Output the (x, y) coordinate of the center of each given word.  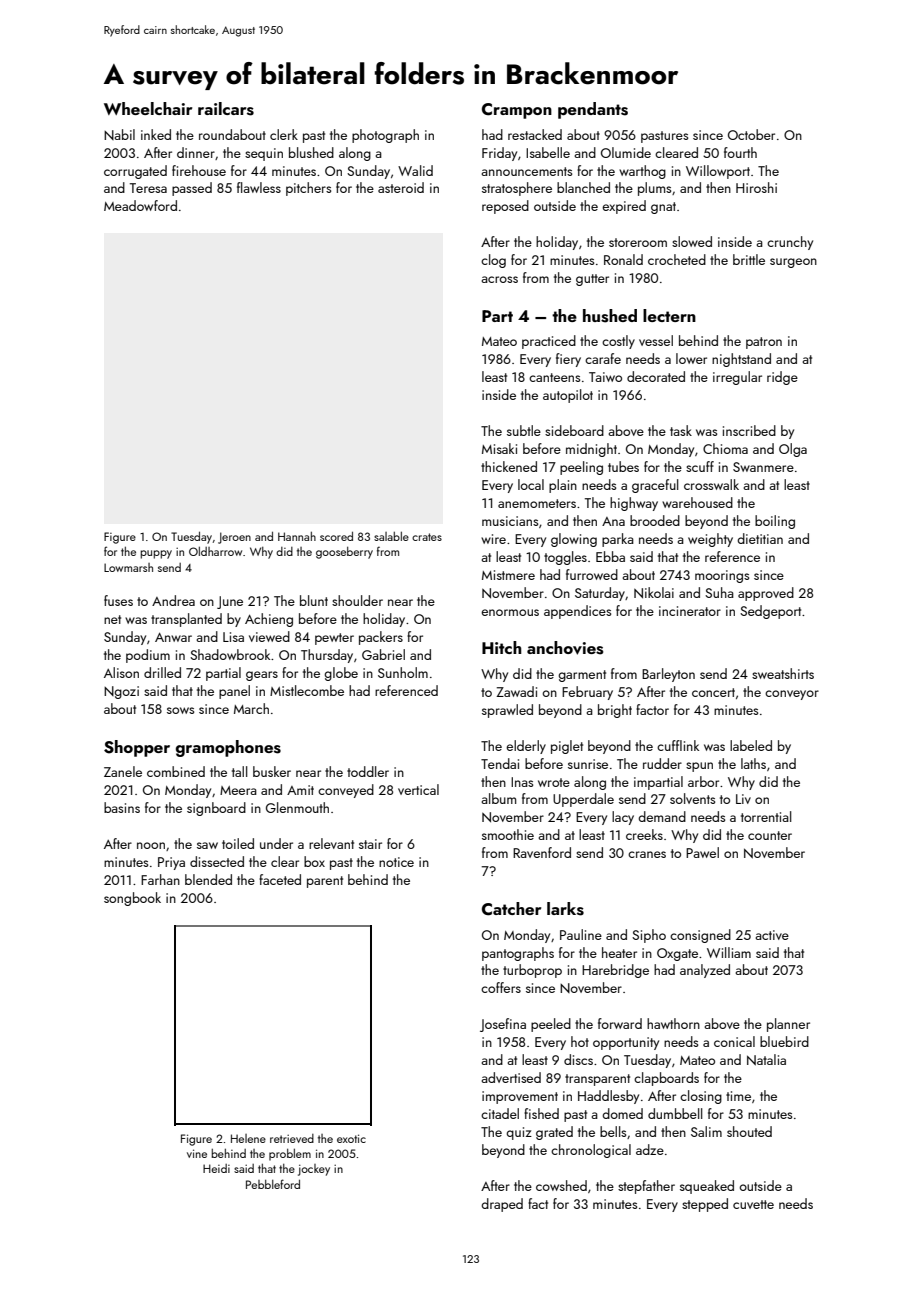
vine (197, 1153)
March (251, 708)
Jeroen (234, 538)
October (751, 134)
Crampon (517, 111)
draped (502, 1205)
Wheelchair (148, 108)
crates (427, 537)
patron (764, 343)
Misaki (499, 448)
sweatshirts (783, 673)
